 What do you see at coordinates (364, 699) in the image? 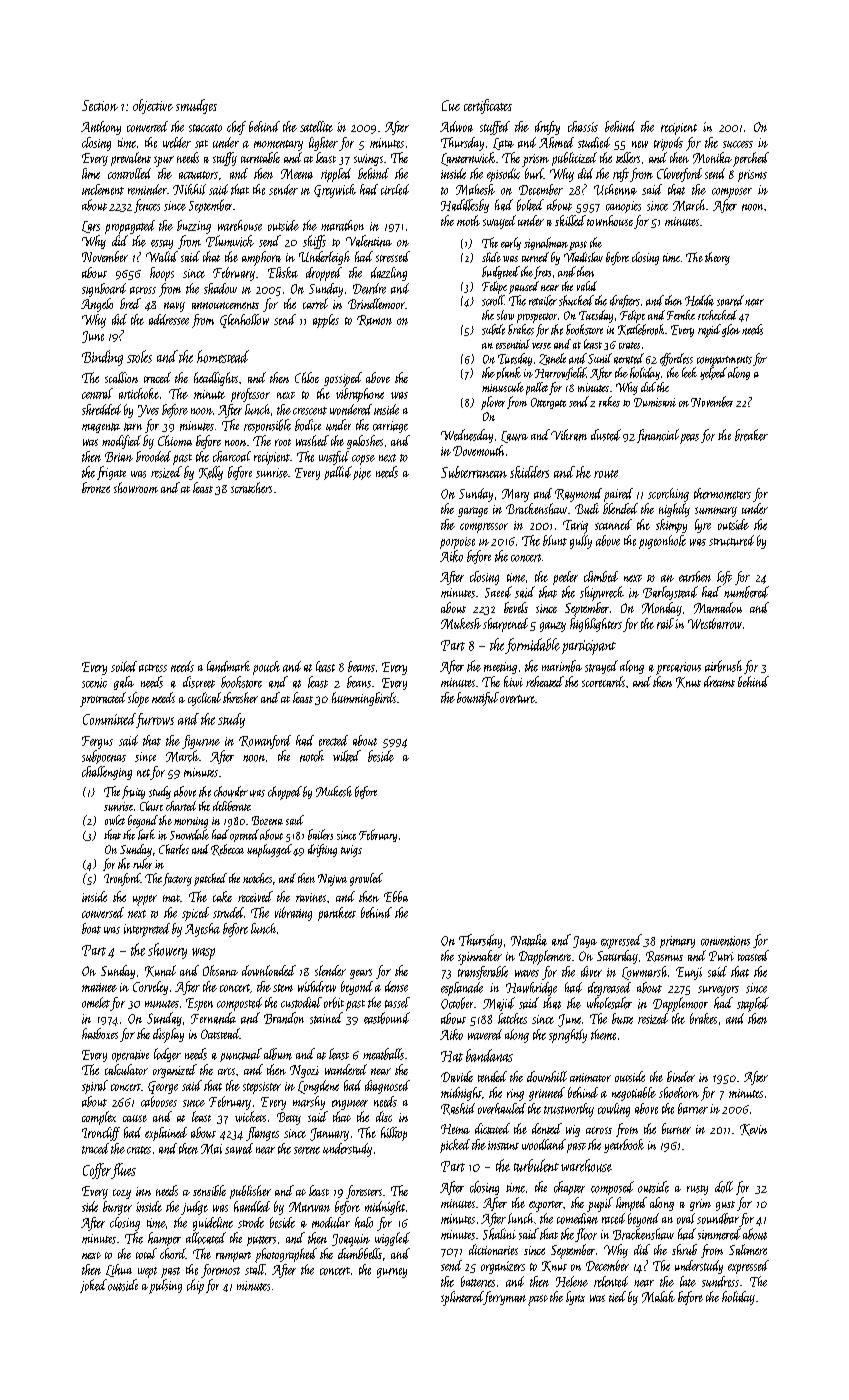
I see `hummingbirds` at bounding box center [364, 699].
